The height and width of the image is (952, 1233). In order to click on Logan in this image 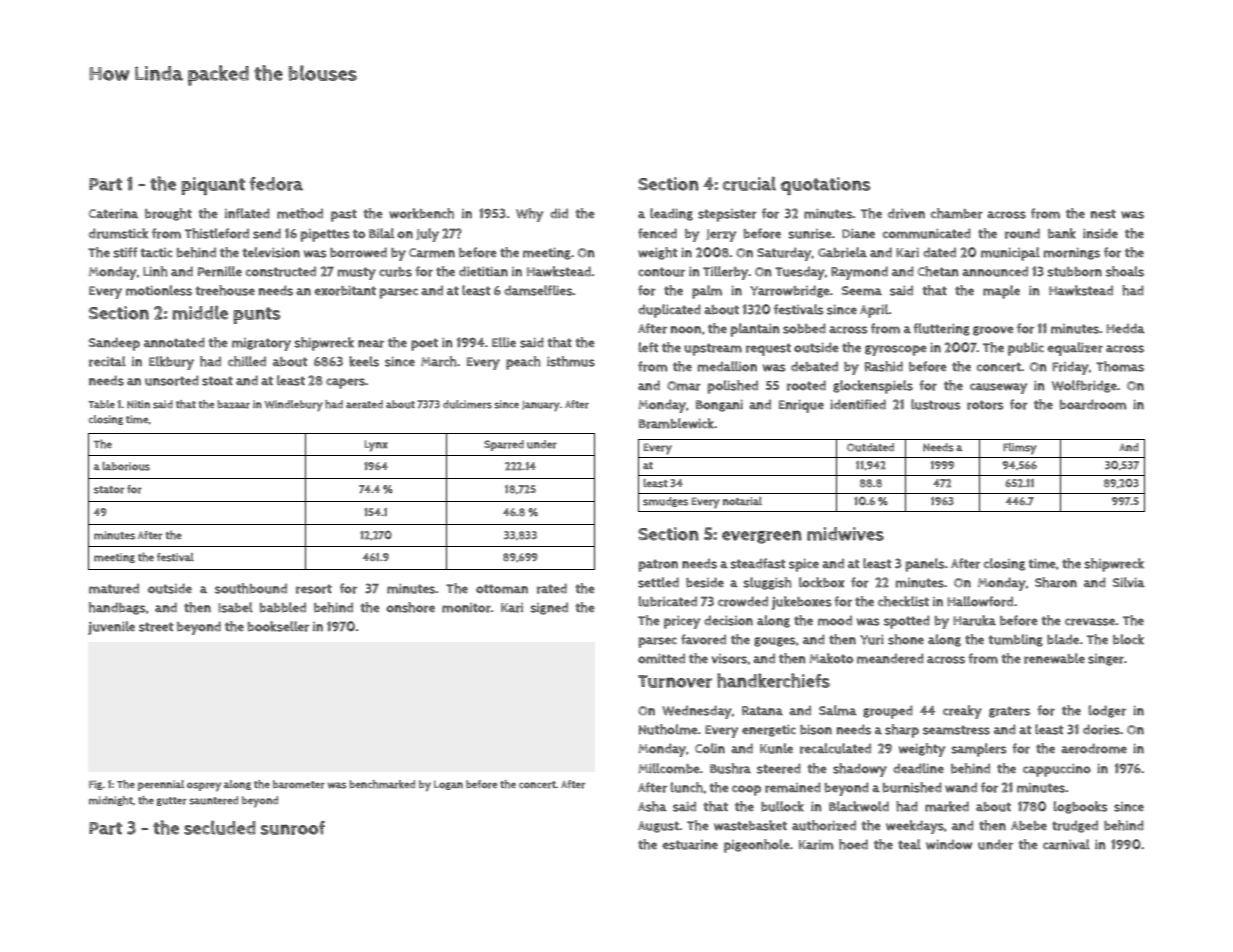, I will do `click(448, 785)`.
